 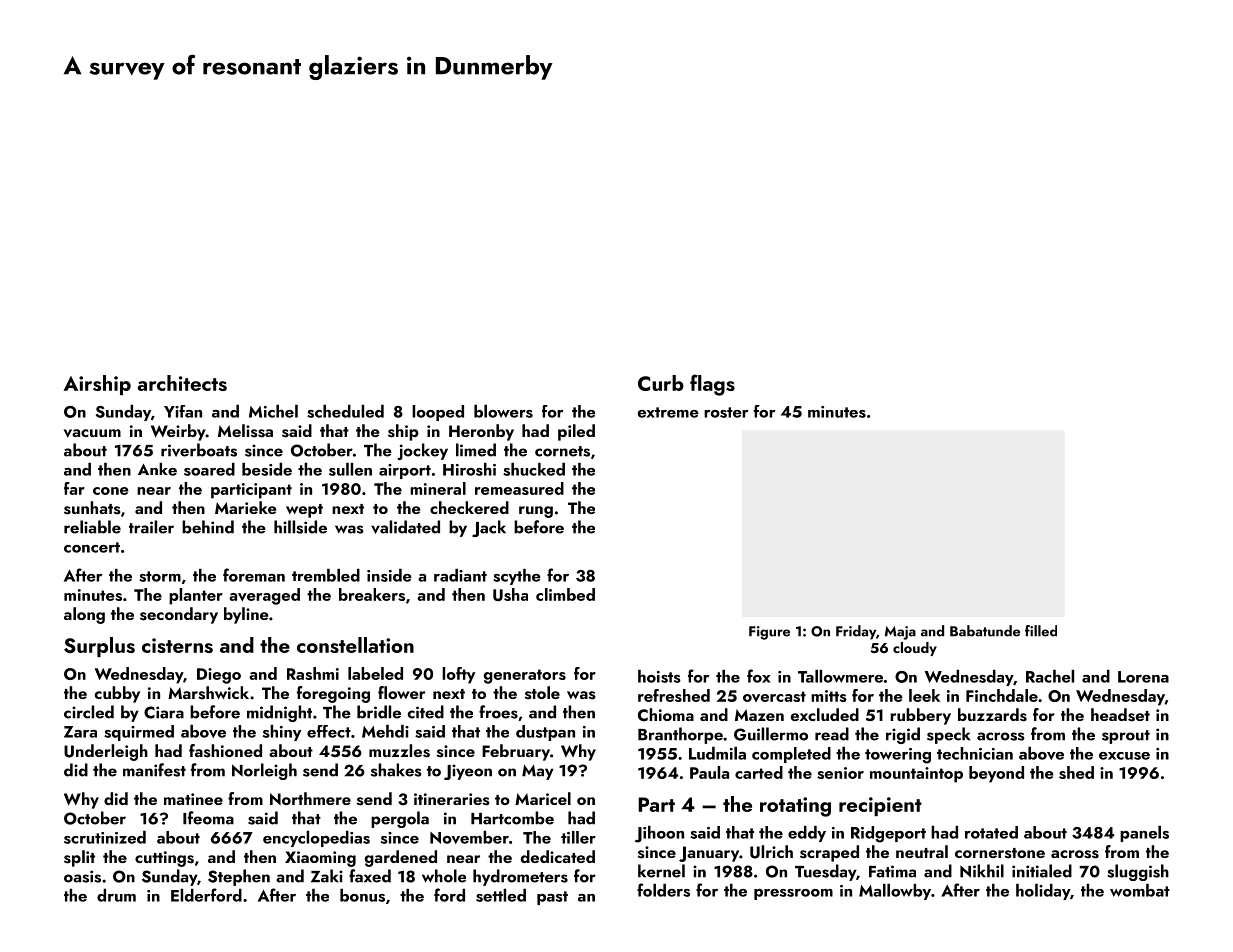 What do you see at coordinates (182, 383) in the screenshot?
I see `architects` at bounding box center [182, 383].
